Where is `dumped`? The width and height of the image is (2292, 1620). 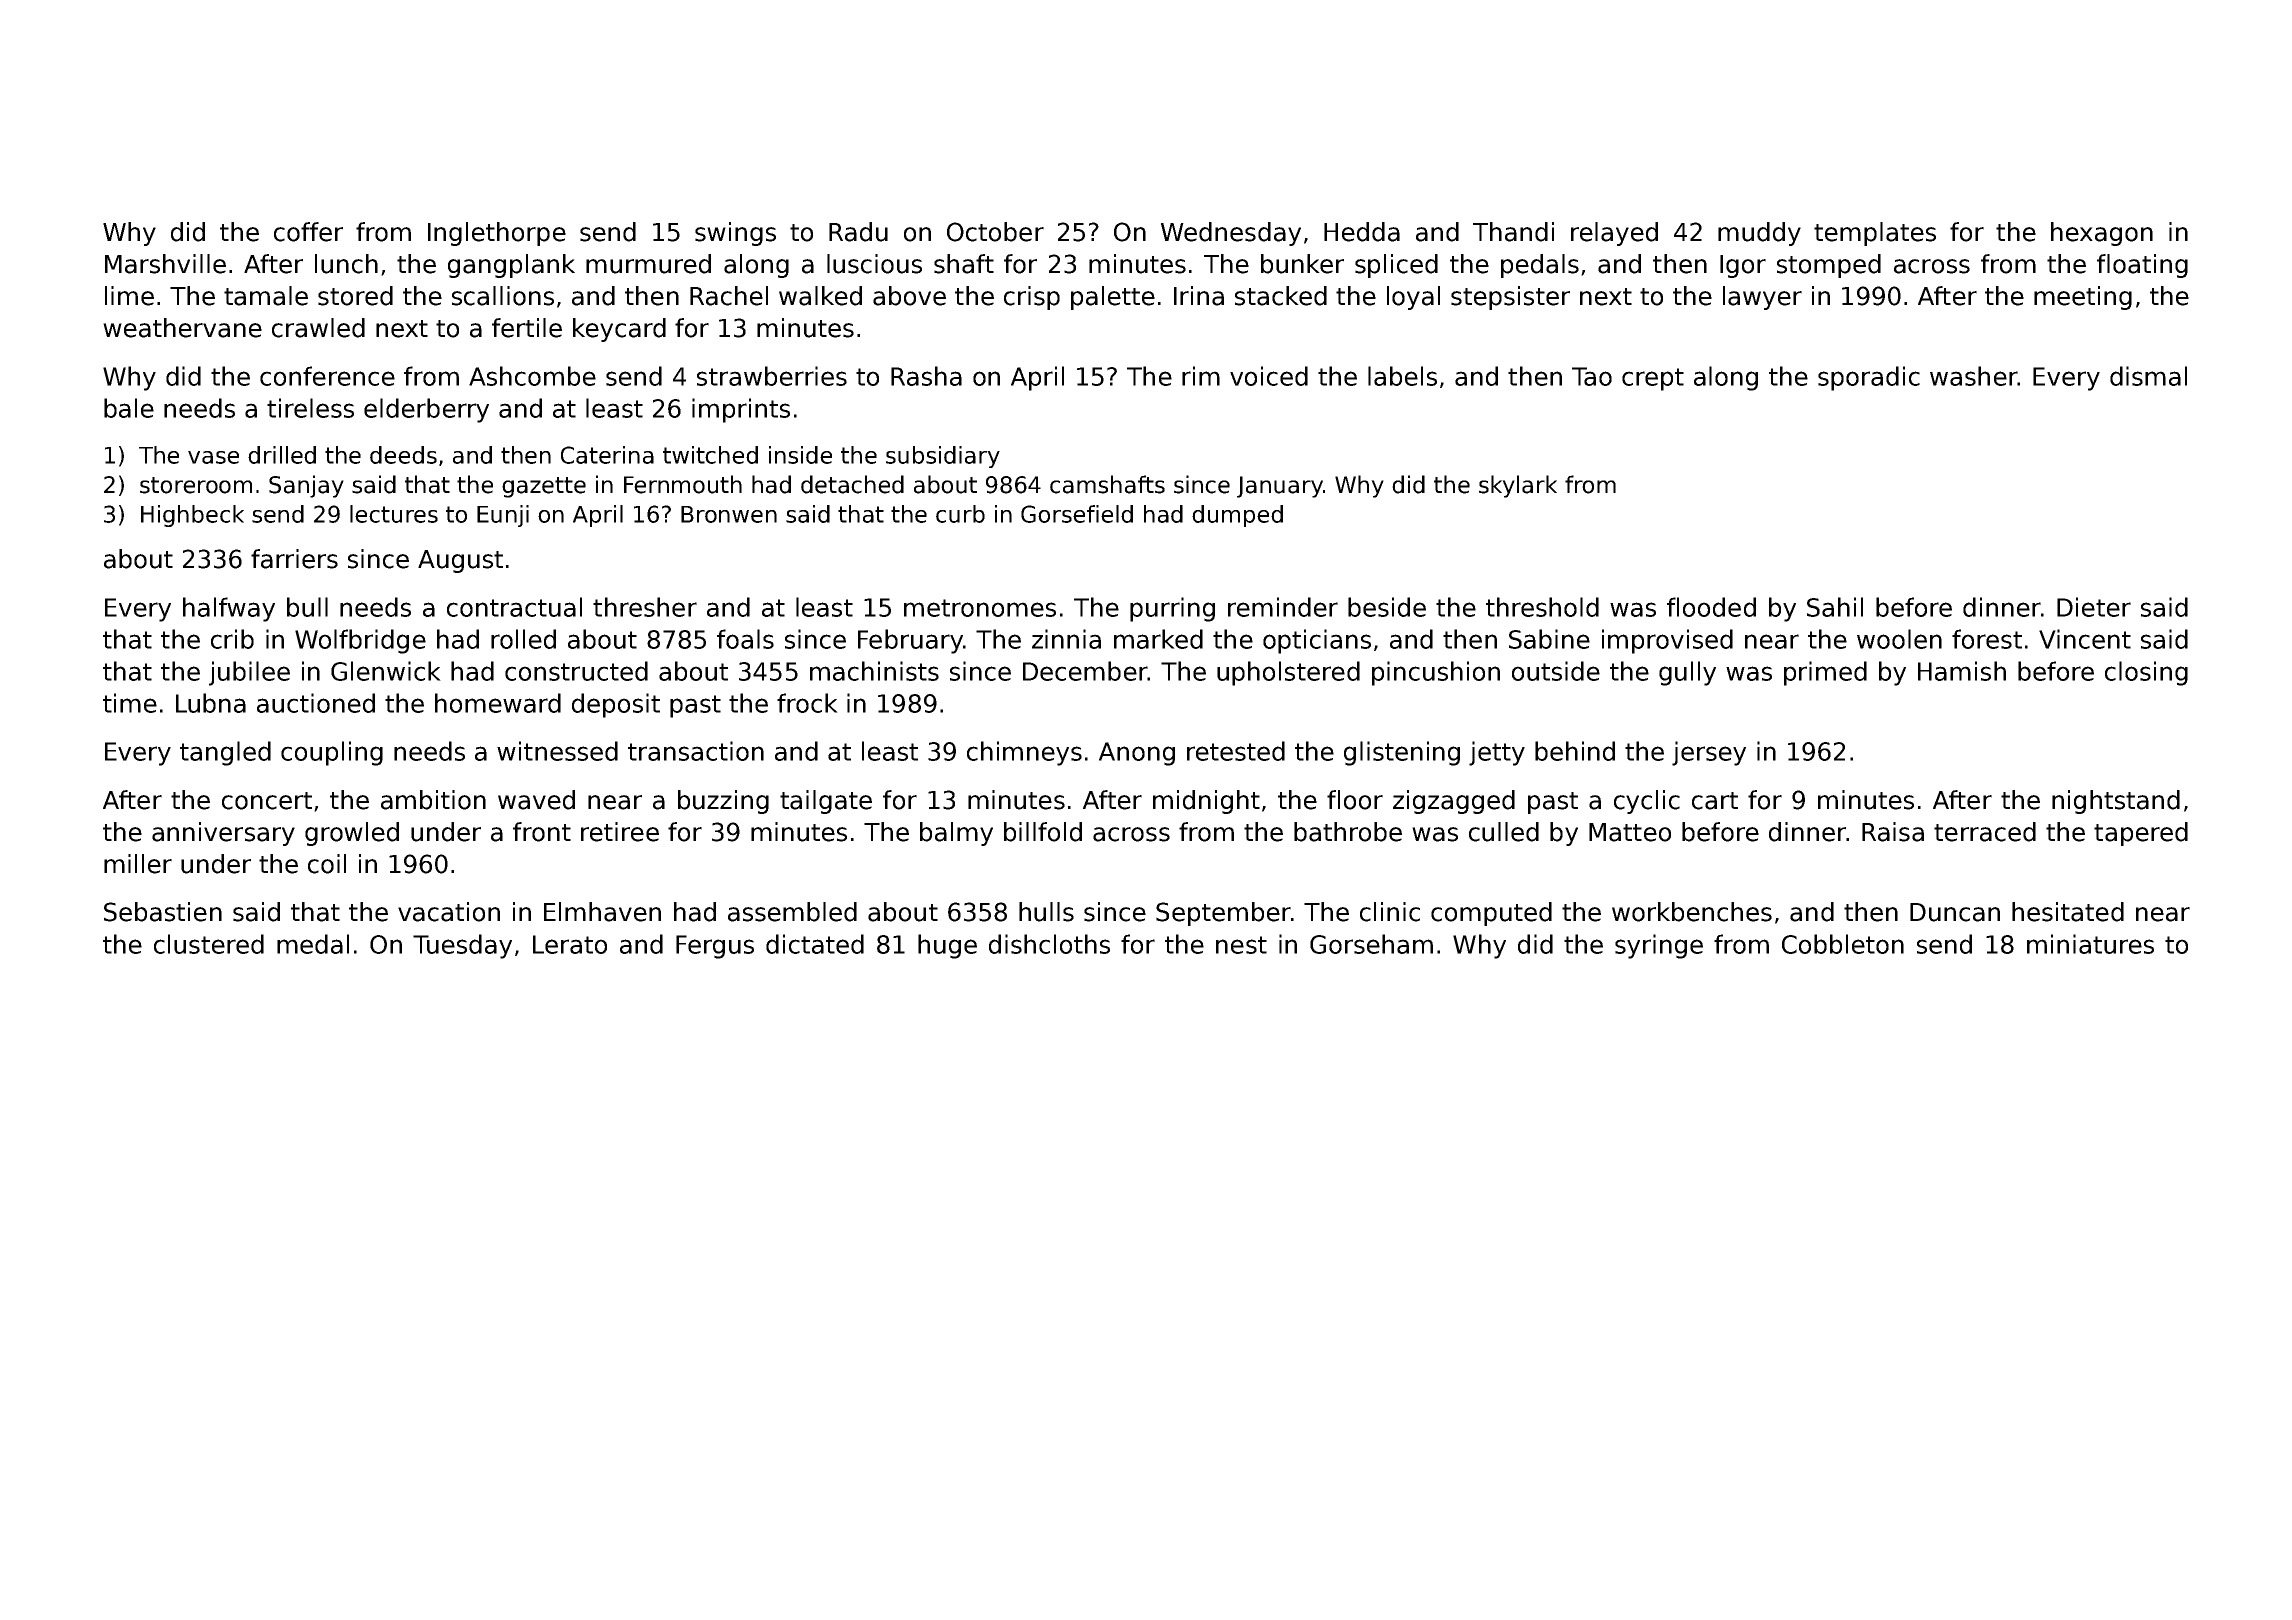 dumped is located at coordinates (1237, 516).
